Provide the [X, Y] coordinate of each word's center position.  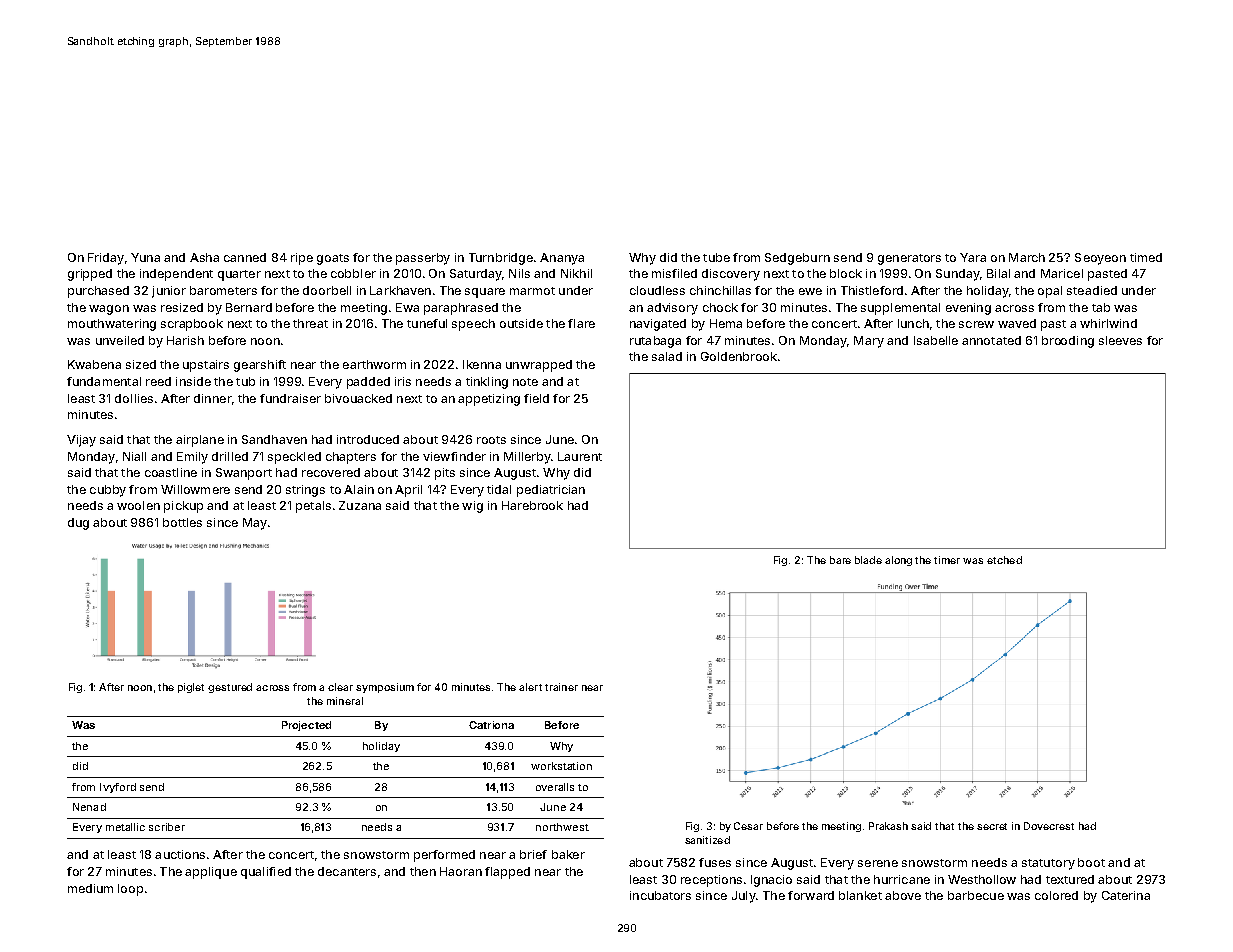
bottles [182, 522]
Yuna [145, 257]
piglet [191, 688]
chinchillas [720, 290]
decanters [347, 871]
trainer [561, 687]
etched [1004, 560]
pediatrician [551, 491]
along [898, 561]
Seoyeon [1100, 259]
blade [868, 560]
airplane [200, 441]
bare [840, 560]
